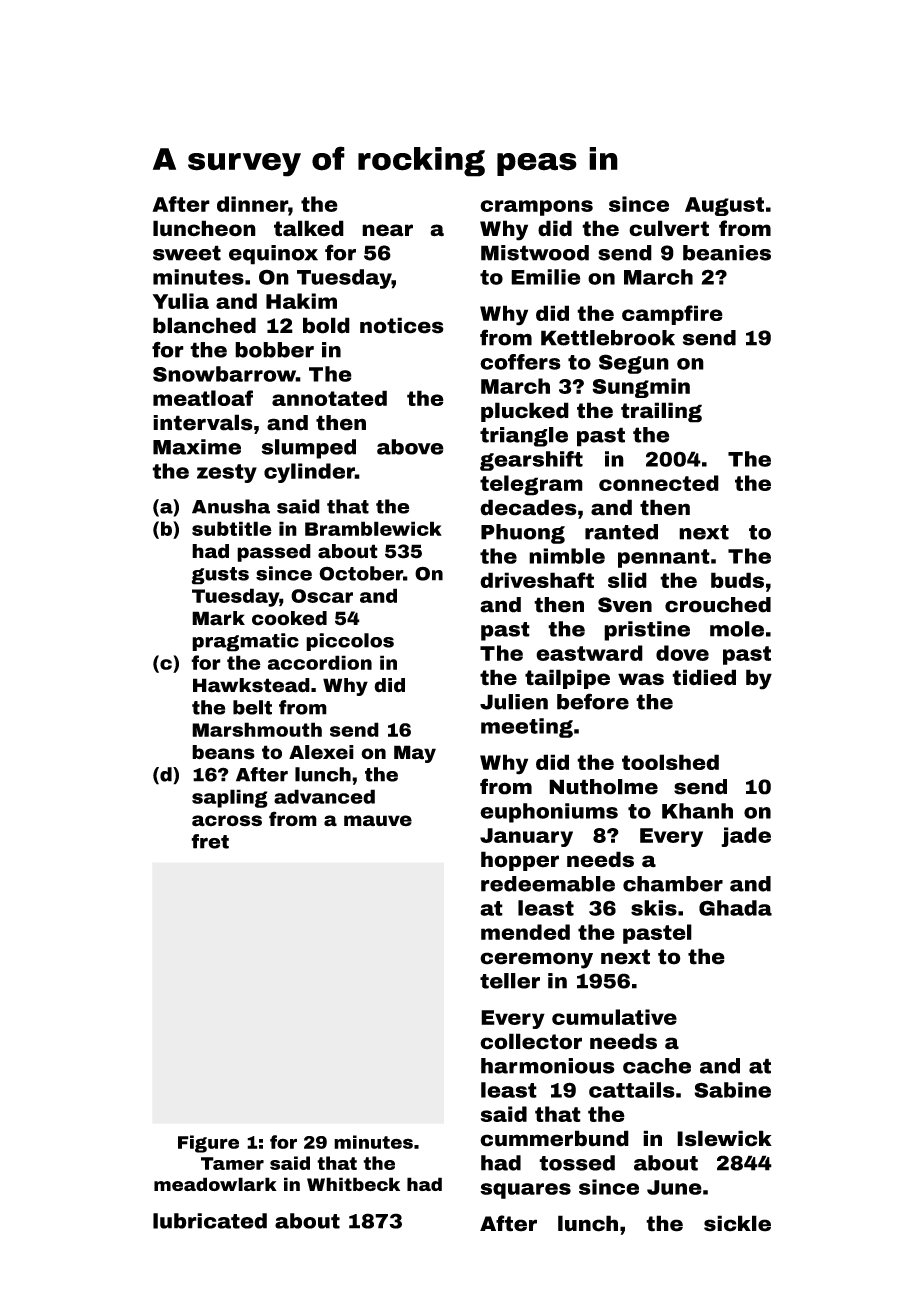  I want to click on Whitbeck, so click(353, 1184).
